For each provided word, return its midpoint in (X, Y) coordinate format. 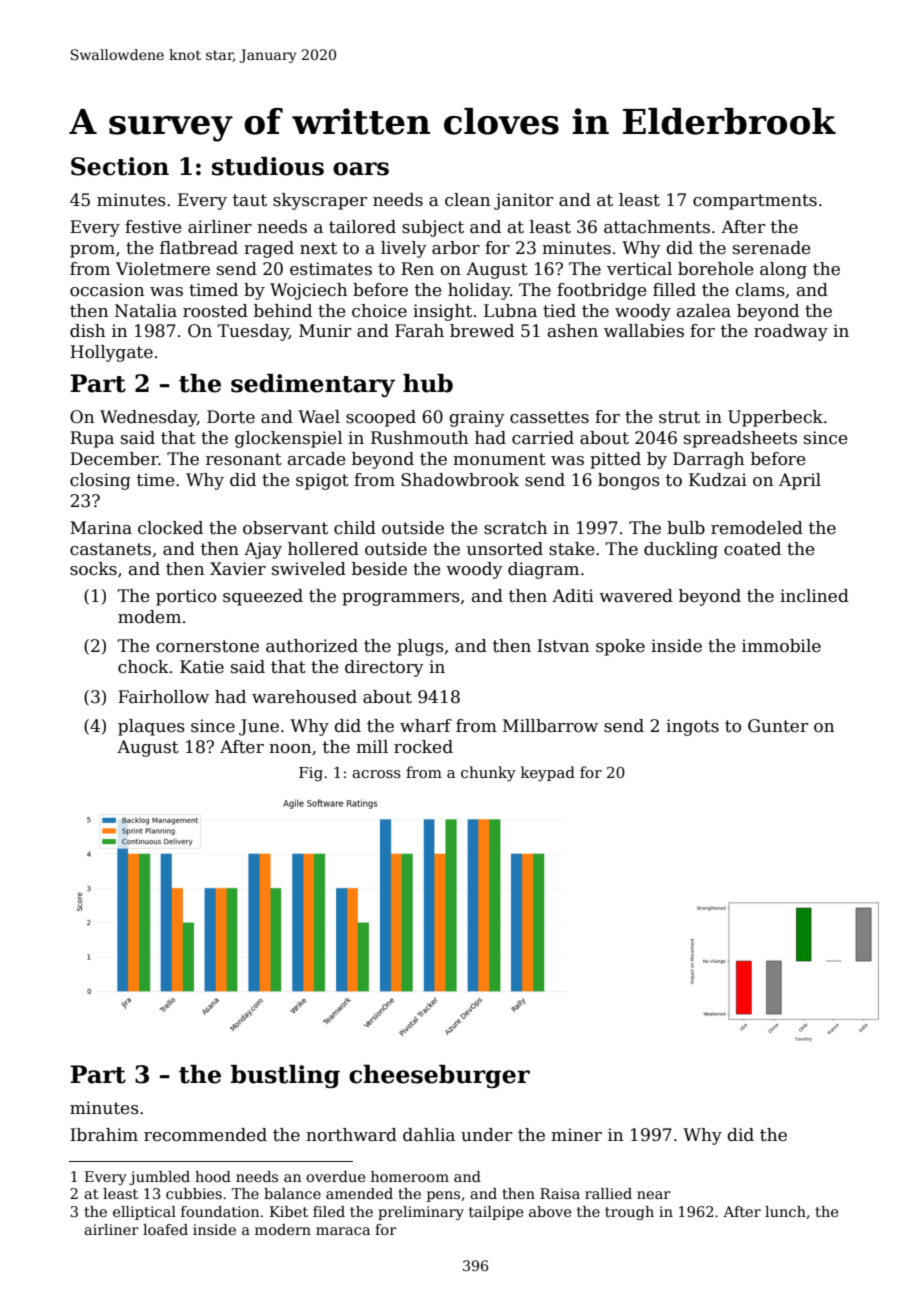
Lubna (510, 311)
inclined (814, 596)
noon (290, 749)
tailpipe (496, 1213)
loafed (165, 1229)
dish (87, 331)
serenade (771, 248)
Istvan (563, 646)
